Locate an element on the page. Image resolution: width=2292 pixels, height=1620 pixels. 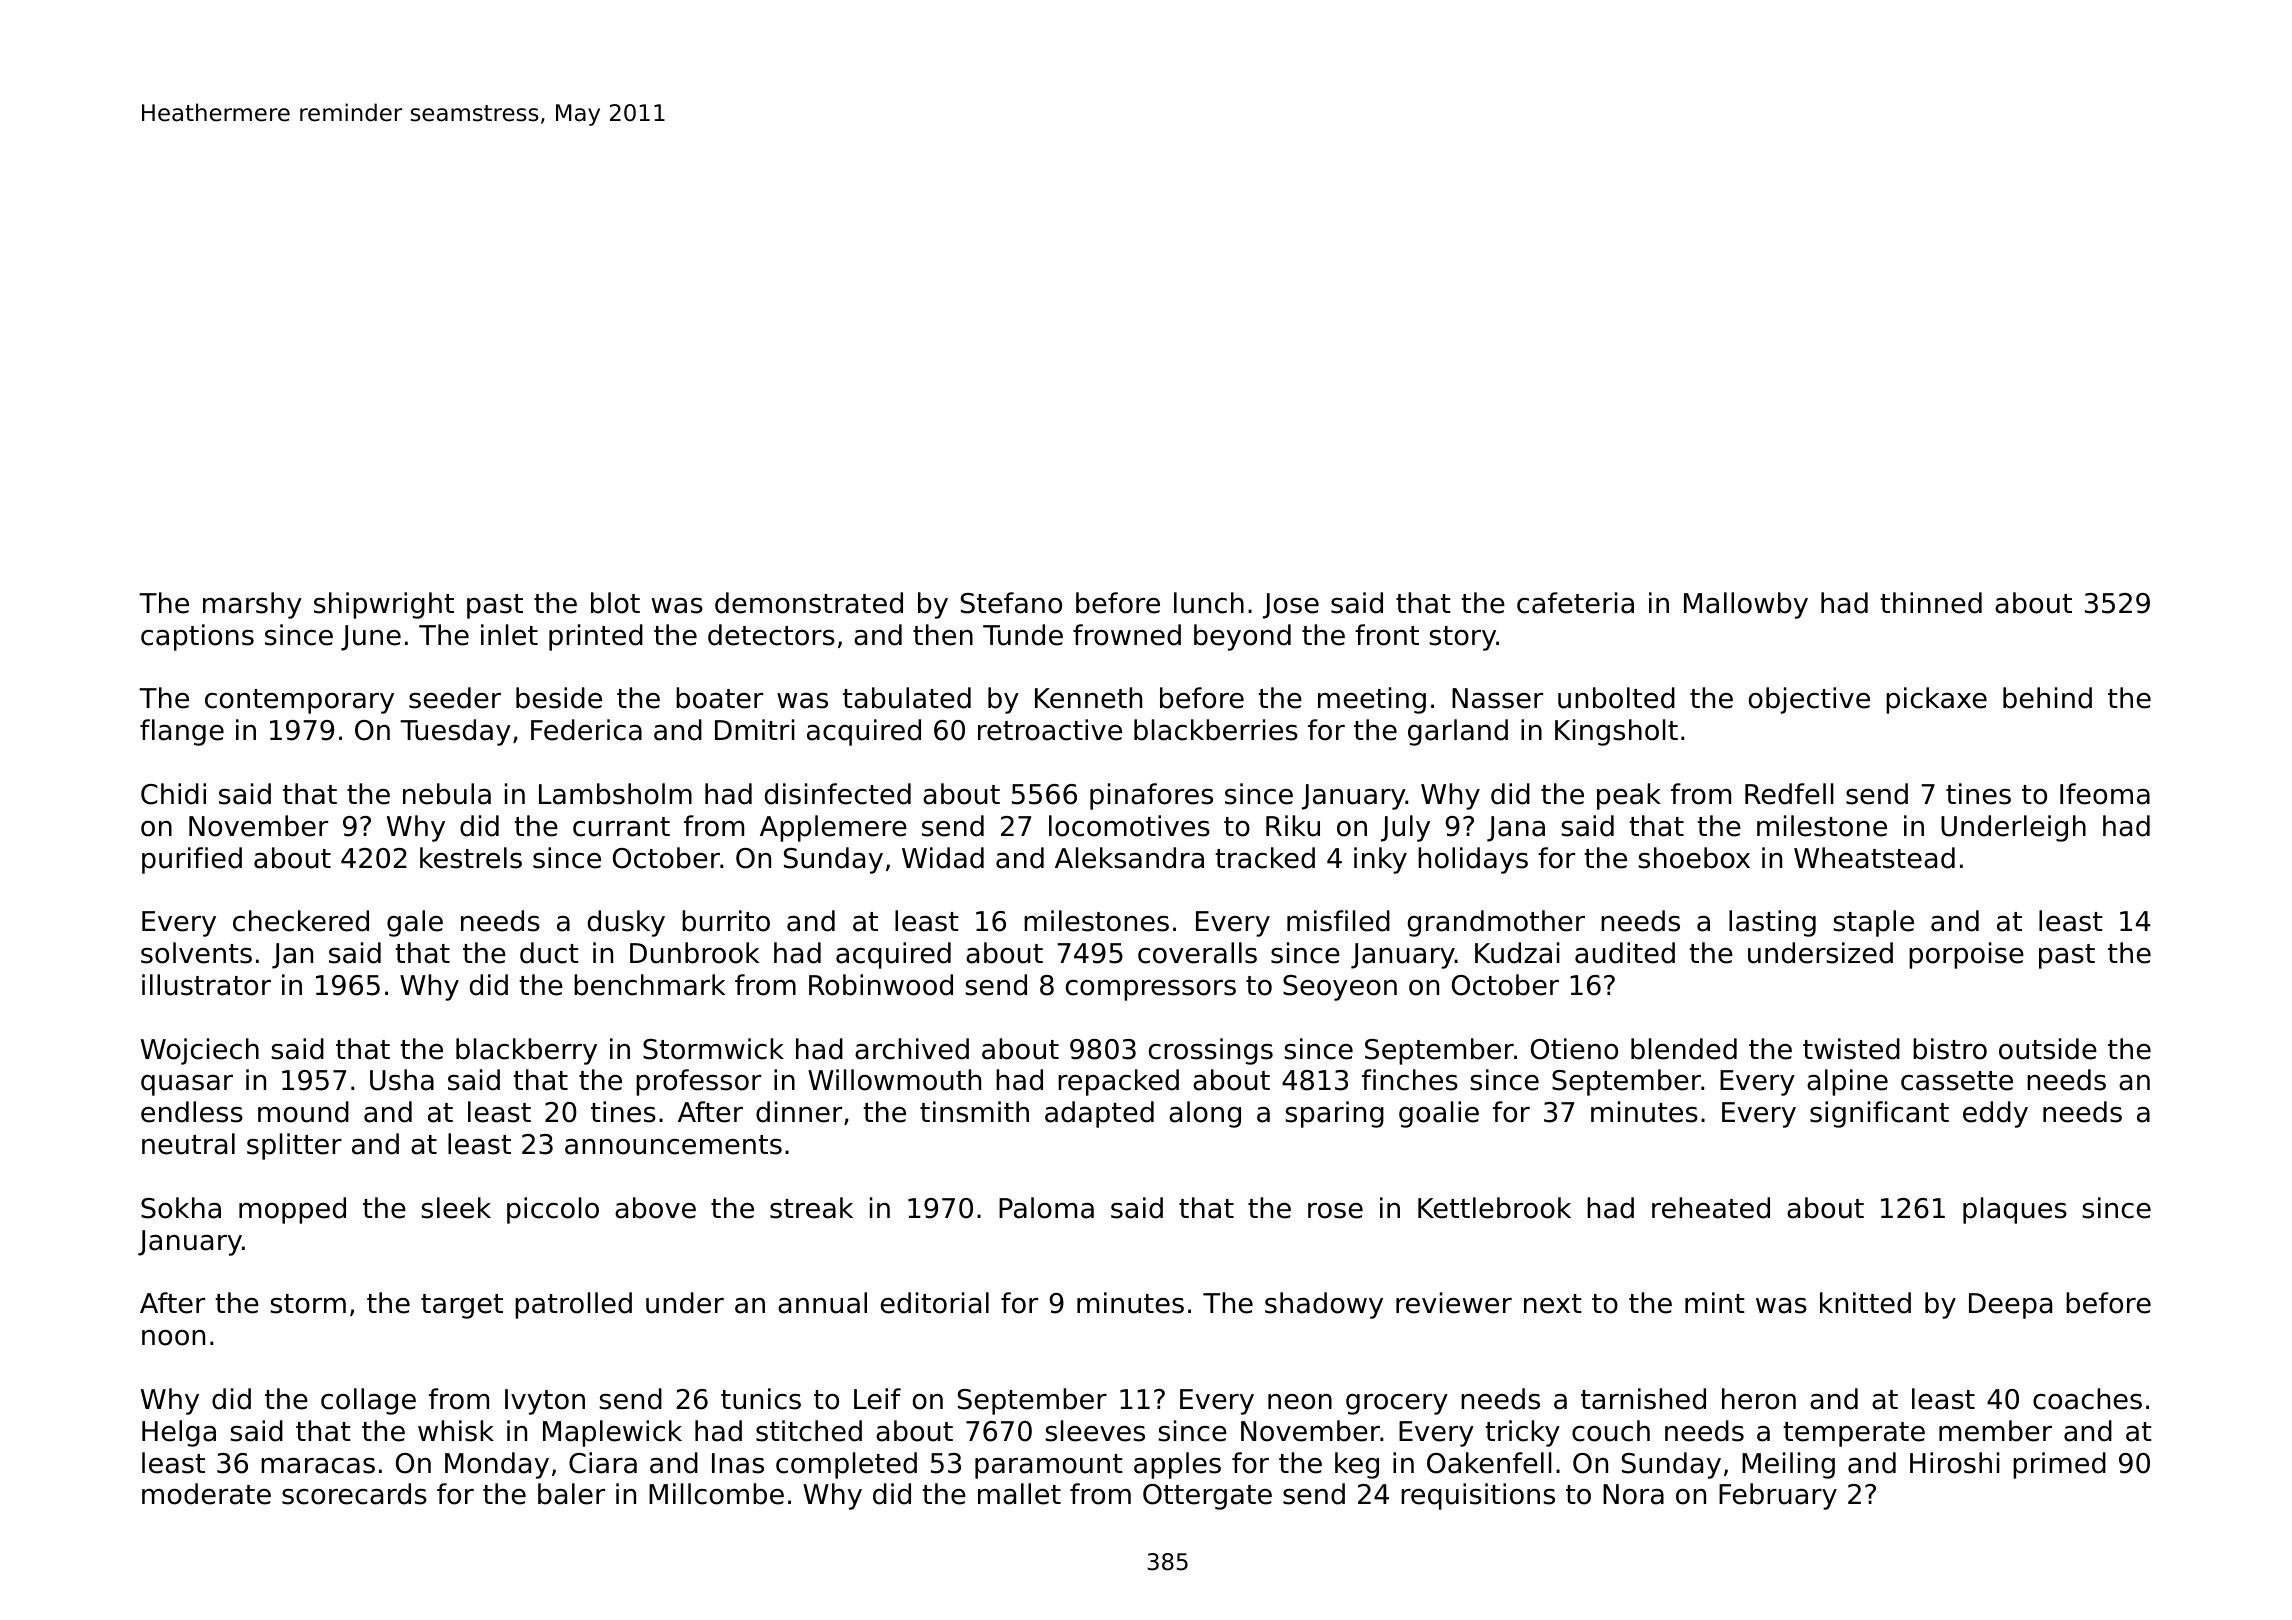
Tunde is located at coordinates (1023, 635).
